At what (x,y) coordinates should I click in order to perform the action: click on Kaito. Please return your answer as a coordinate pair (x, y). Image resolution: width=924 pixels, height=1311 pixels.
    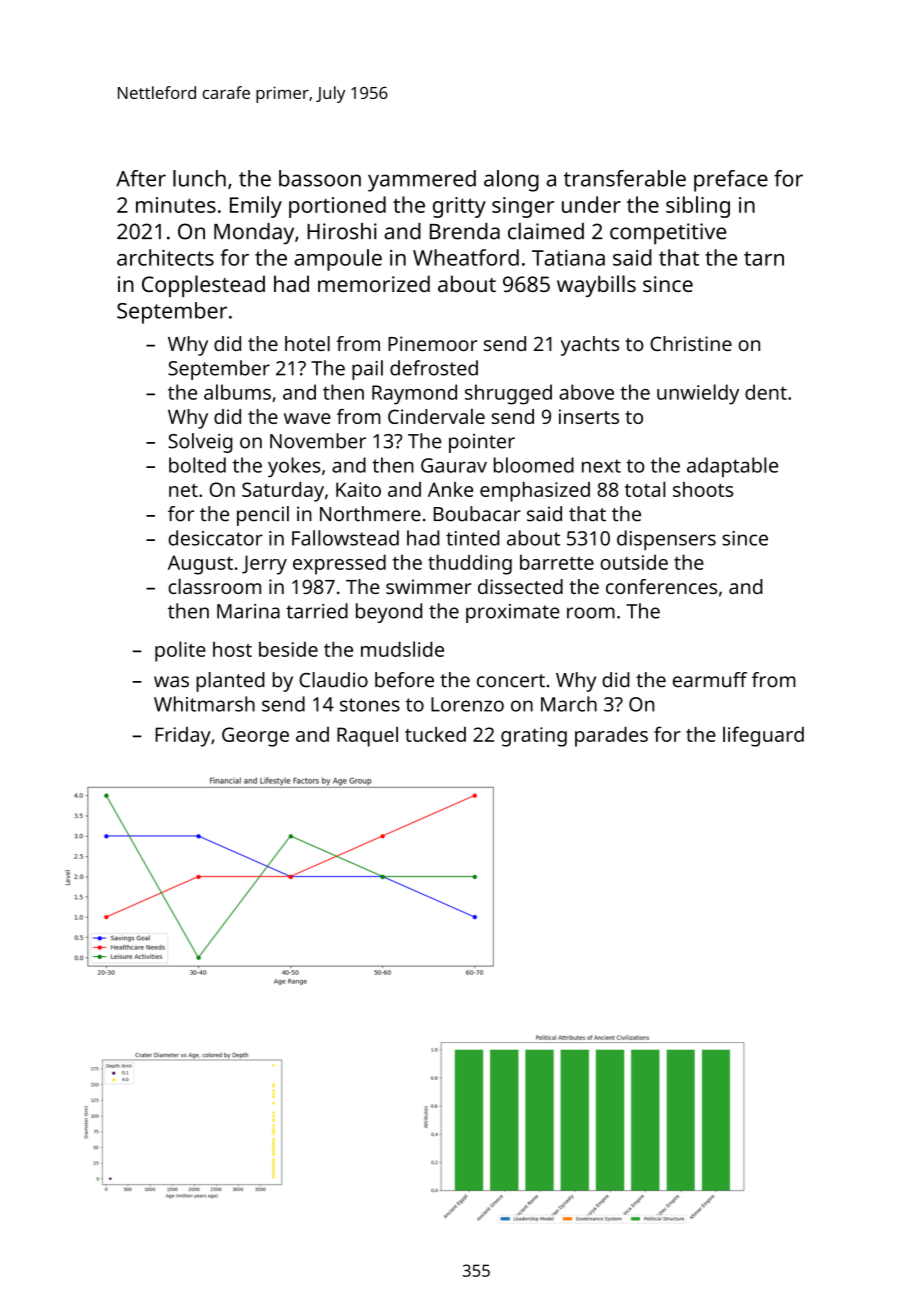
    Looking at the image, I should click on (358, 489).
